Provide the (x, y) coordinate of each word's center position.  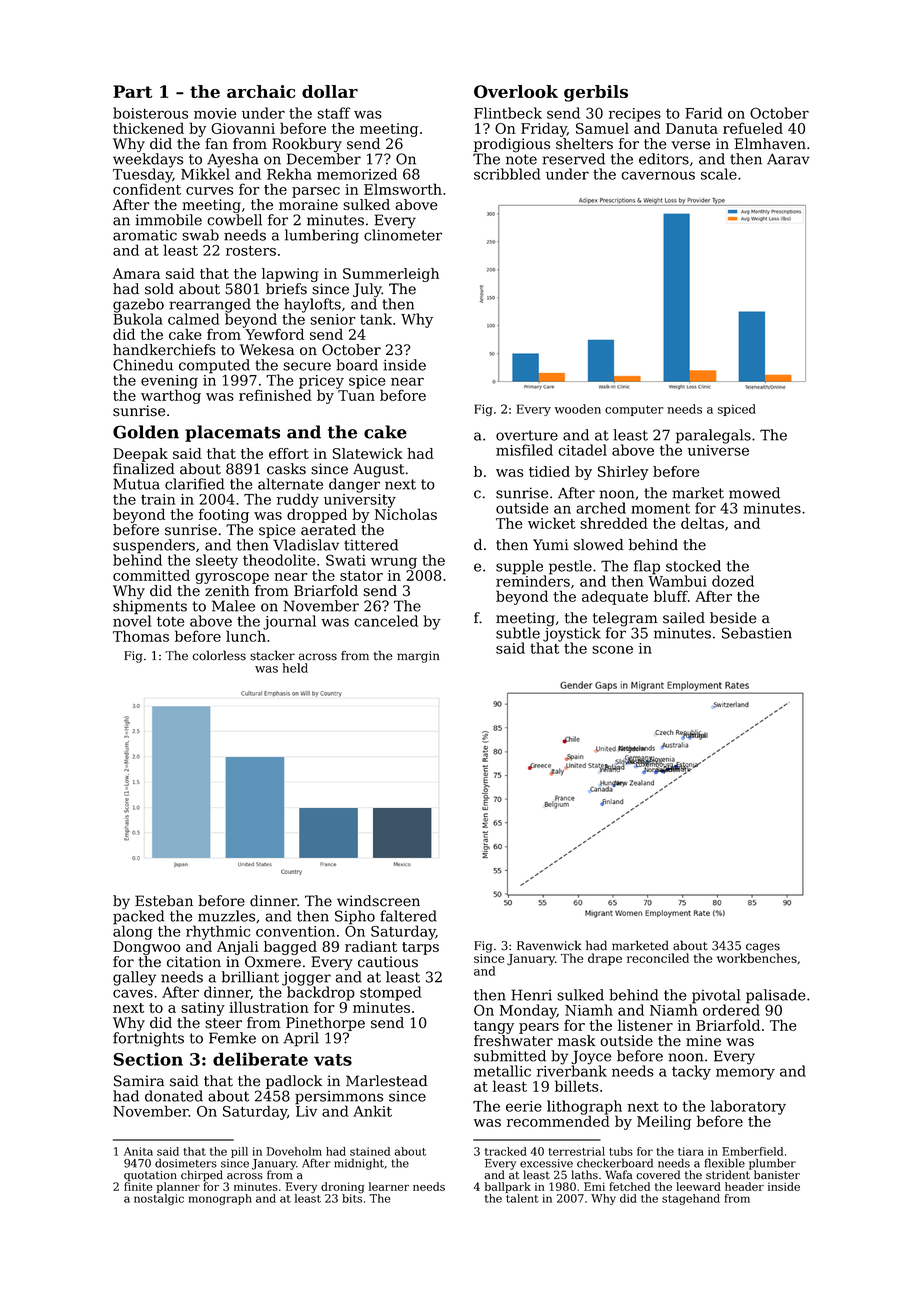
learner (389, 1186)
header (744, 1186)
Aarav (788, 159)
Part (132, 91)
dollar (330, 91)
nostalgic (159, 1199)
